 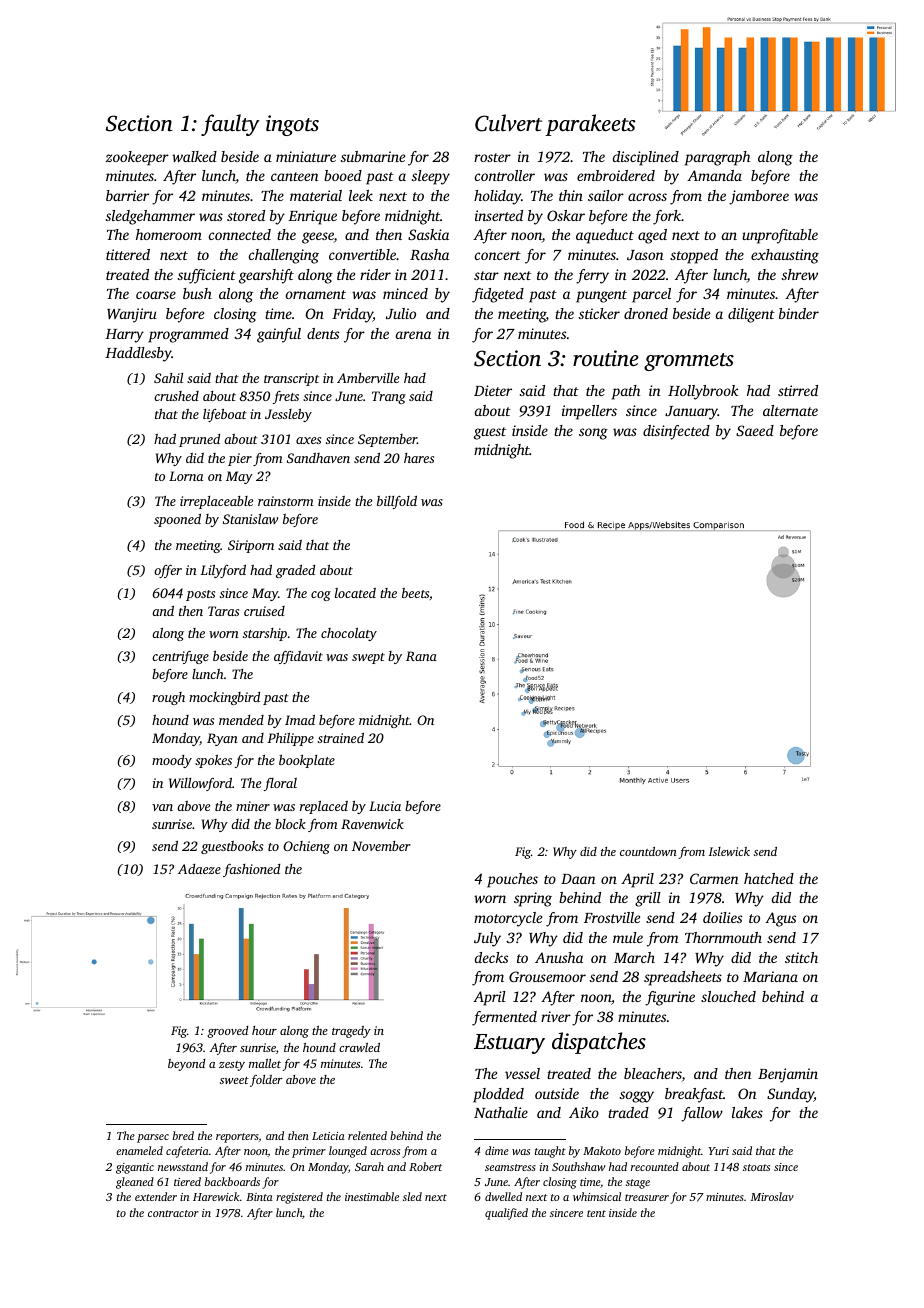 I want to click on droned, so click(x=646, y=313).
